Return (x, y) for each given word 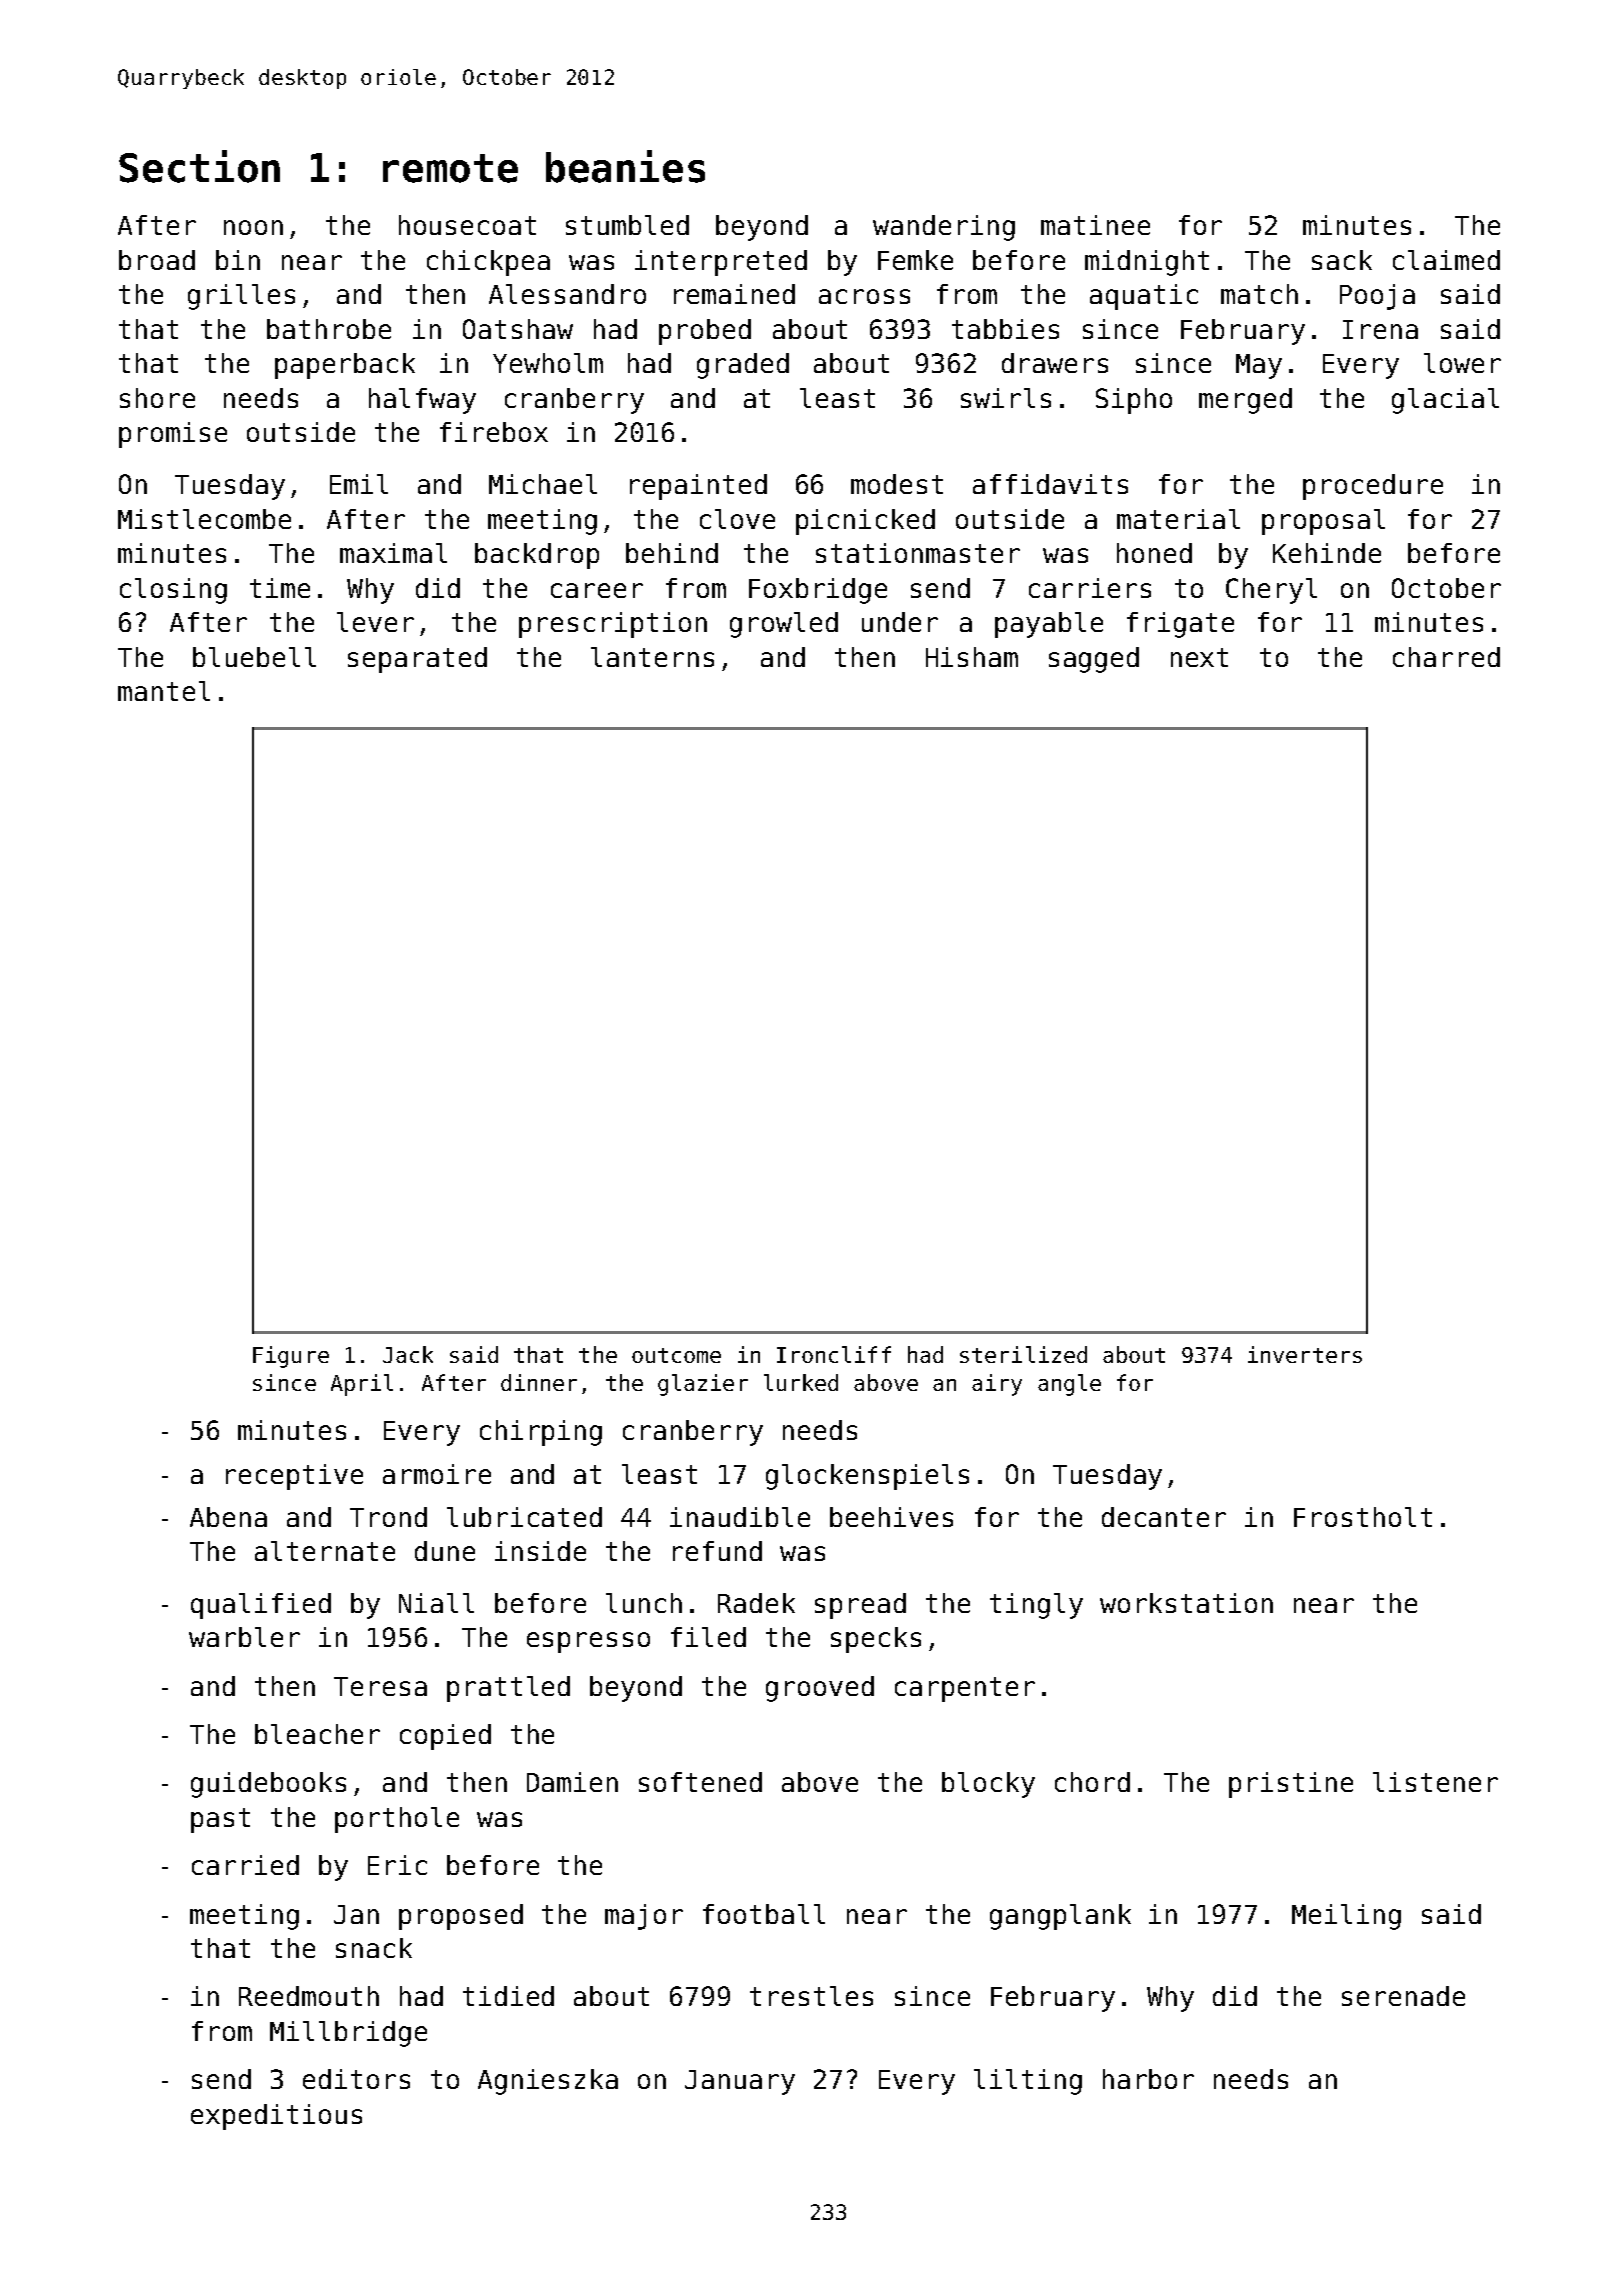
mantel (164, 691)
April (362, 1385)
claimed (1446, 260)
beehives (891, 1517)
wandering (944, 228)
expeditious (276, 2117)
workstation (1186, 1603)
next (1199, 657)
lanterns (652, 657)
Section (199, 166)
